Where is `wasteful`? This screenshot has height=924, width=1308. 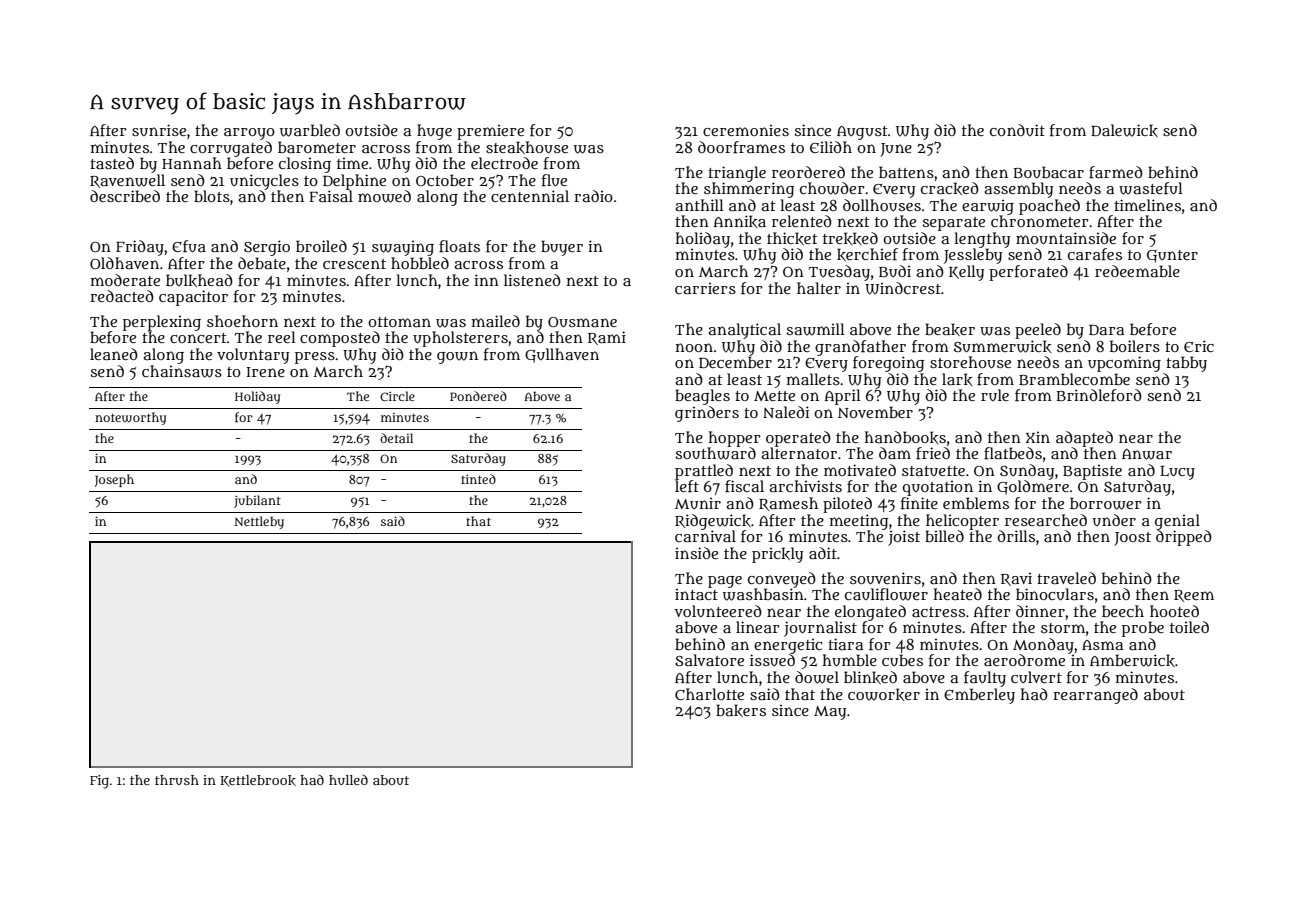 wasteful is located at coordinates (1151, 188).
